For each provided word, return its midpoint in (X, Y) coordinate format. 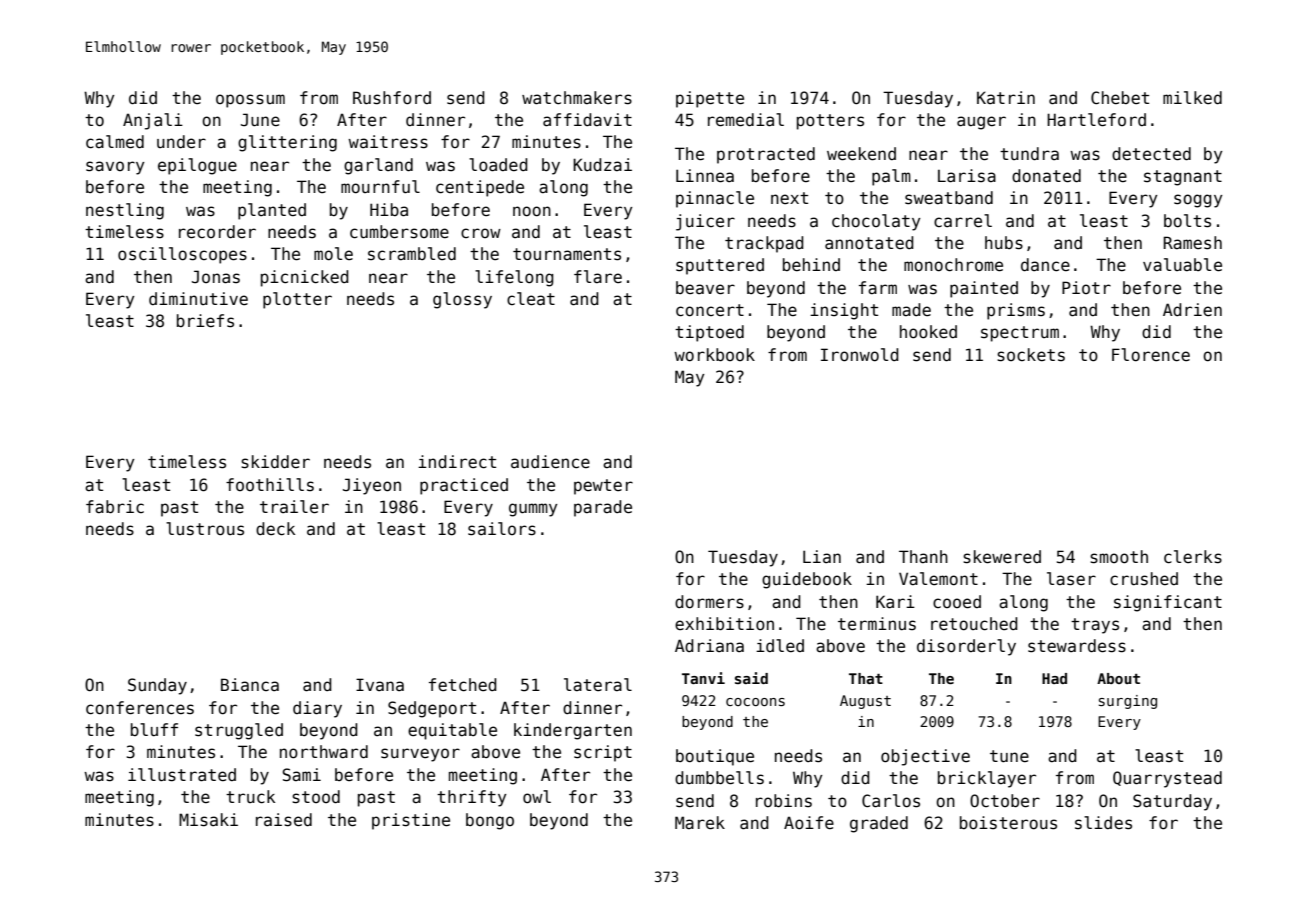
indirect (457, 462)
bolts (1187, 221)
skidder (275, 462)
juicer (705, 222)
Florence (1151, 355)
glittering (287, 143)
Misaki (208, 820)
